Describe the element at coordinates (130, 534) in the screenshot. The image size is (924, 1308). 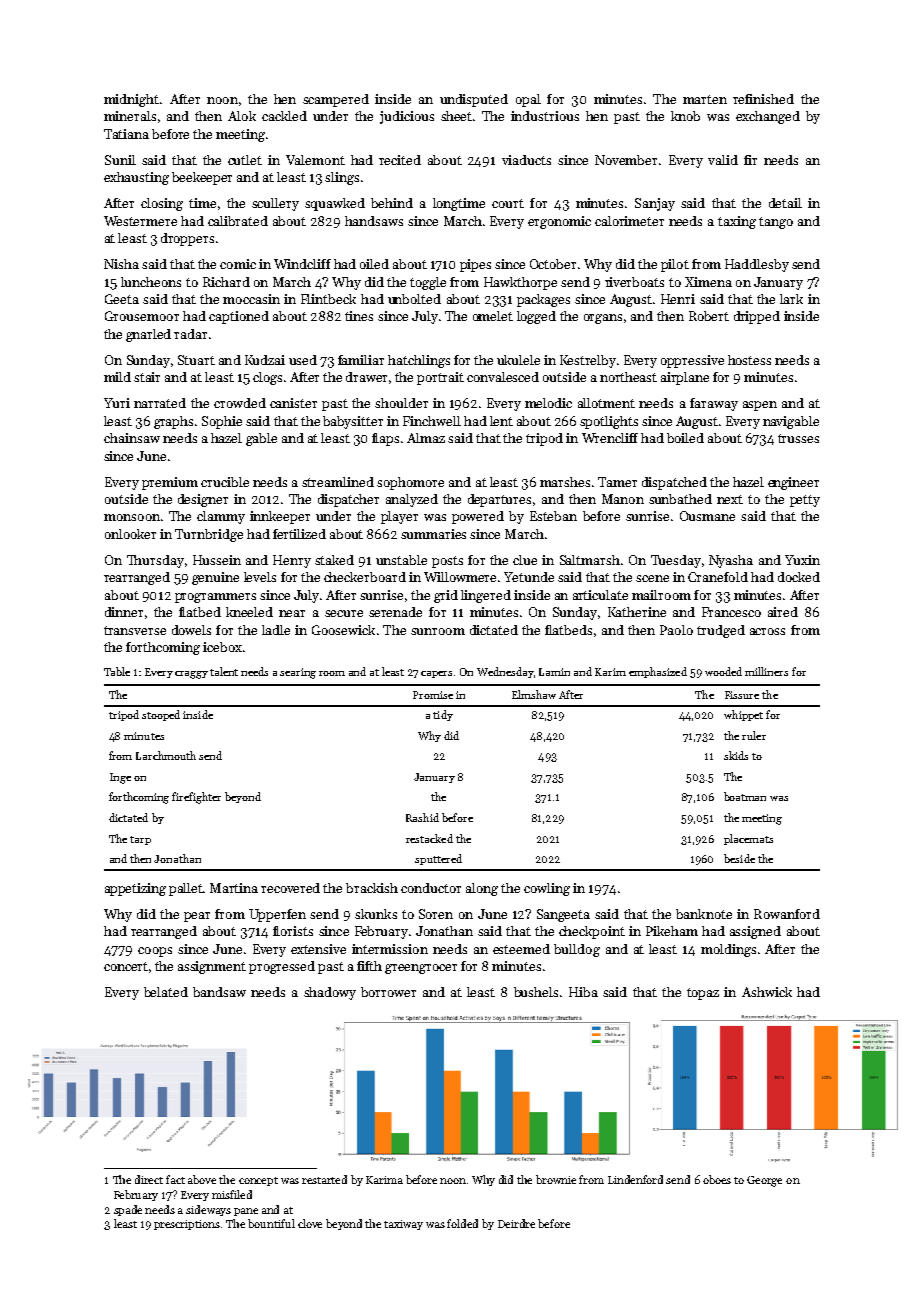
I see `onlooker` at that location.
